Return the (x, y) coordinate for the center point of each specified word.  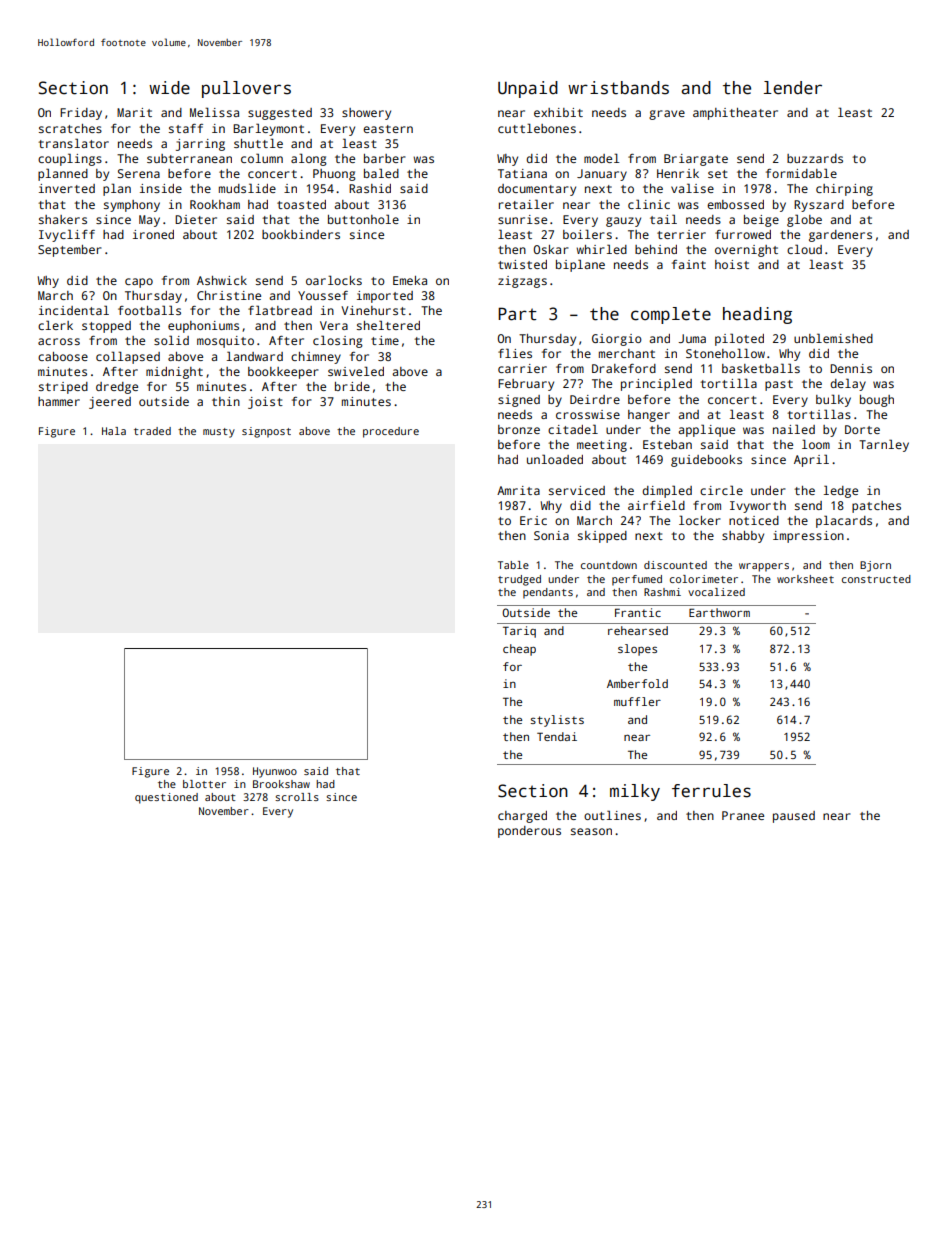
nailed (794, 429)
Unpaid (528, 89)
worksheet (805, 579)
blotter (204, 784)
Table (513, 565)
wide (169, 88)
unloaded (555, 459)
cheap (519, 650)
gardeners (840, 236)
